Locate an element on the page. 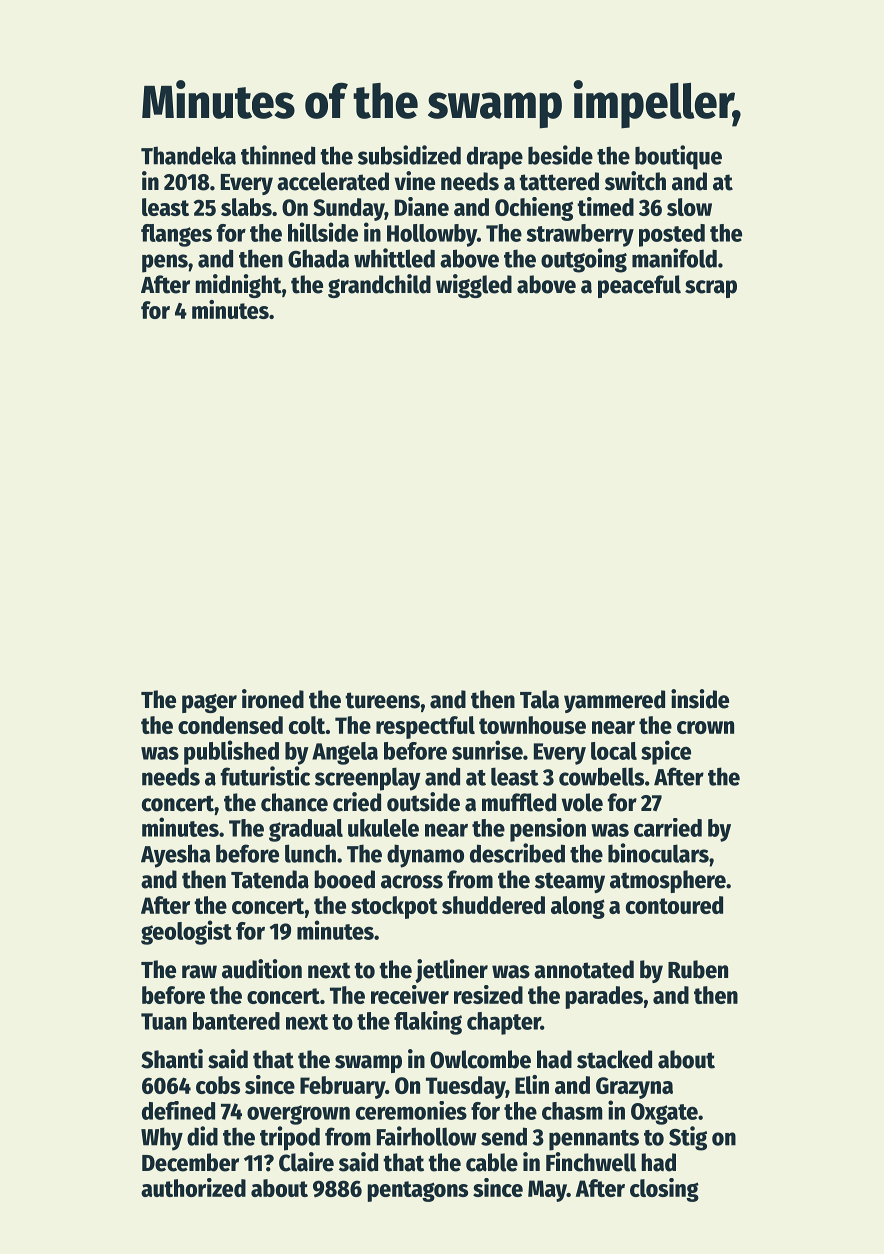 The image size is (884, 1254). pager is located at coordinates (209, 703).
